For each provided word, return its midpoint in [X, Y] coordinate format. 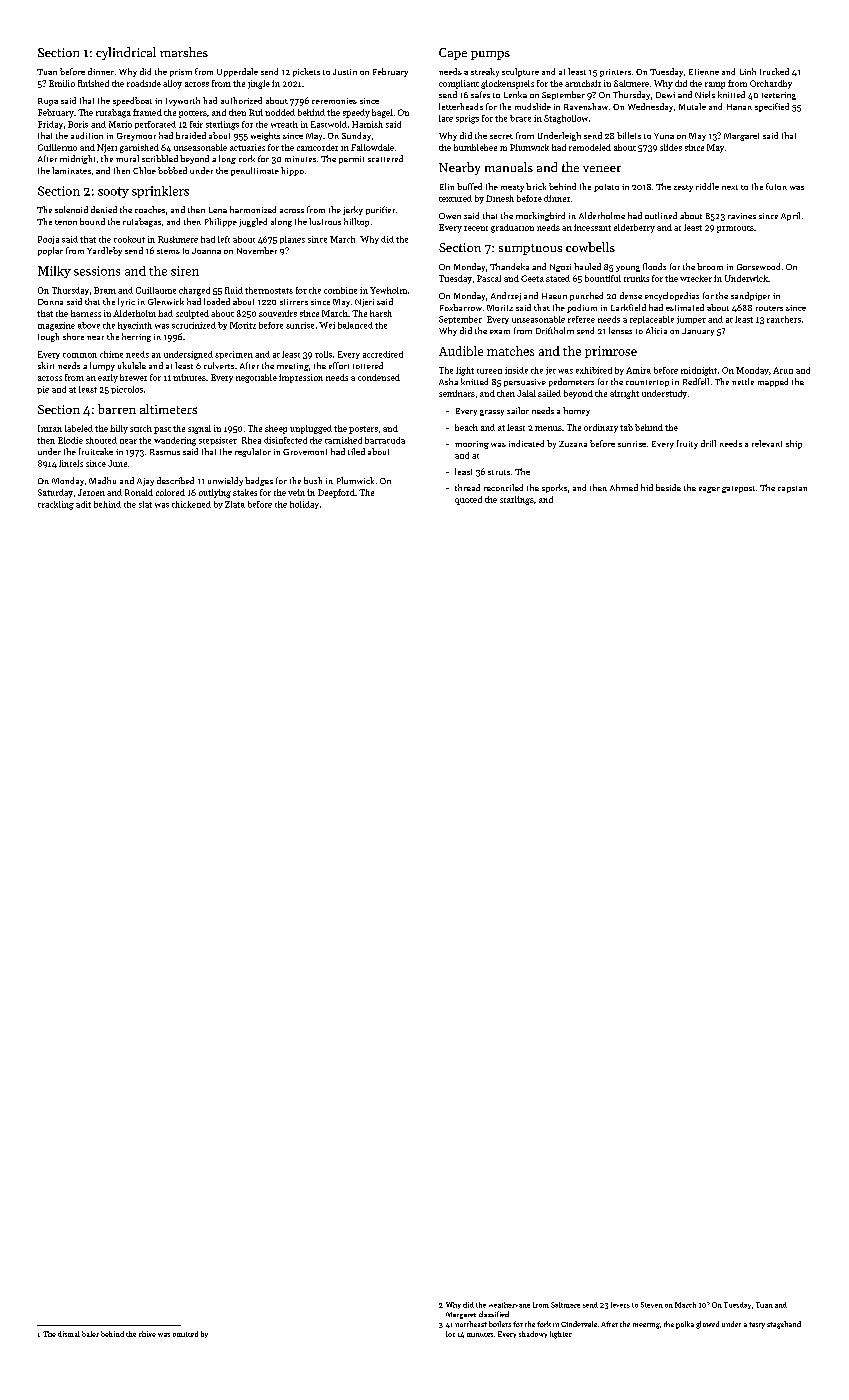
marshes [184, 52]
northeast [471, 1324]
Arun [783, 370]
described [175, 480]
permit [351, 160]
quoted [468, 500]
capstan [792, 489]
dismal [69, 1334]
